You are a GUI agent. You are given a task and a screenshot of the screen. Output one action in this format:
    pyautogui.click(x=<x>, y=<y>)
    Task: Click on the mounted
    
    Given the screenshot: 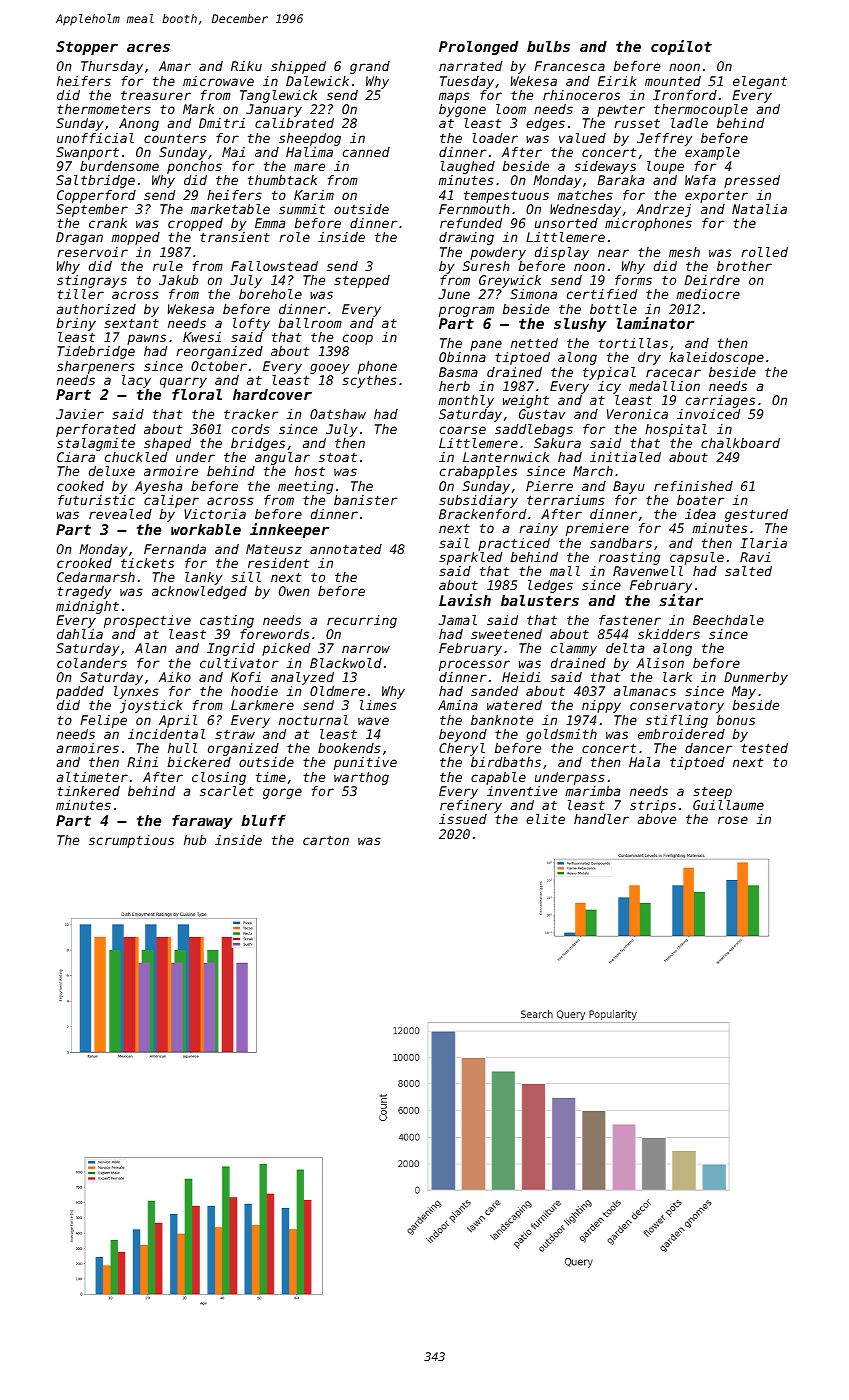 What is the action you would take?
    pyautogui.click(x=673, y=81)
